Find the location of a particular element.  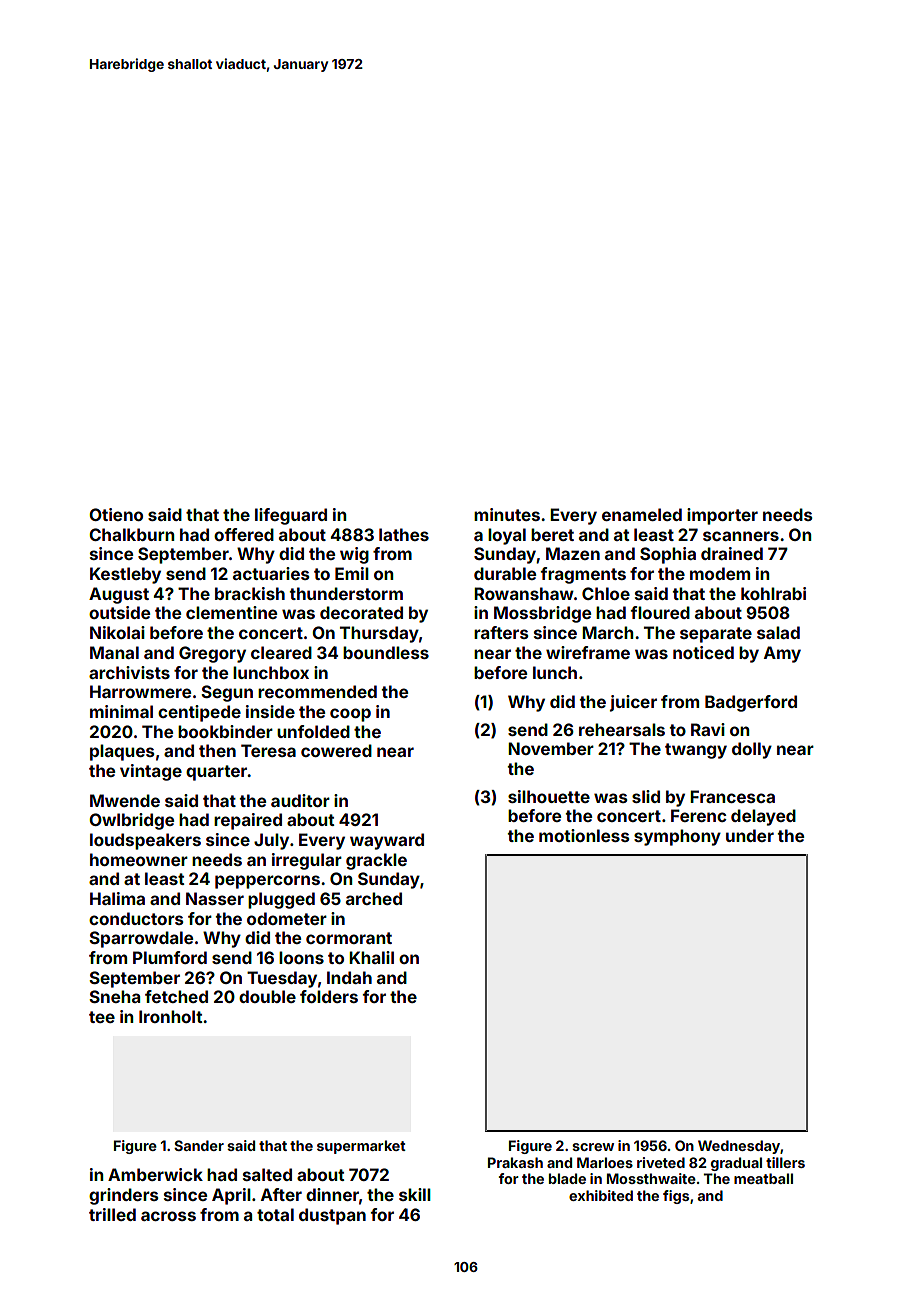

symphony is located at coordinates (677, 837).
